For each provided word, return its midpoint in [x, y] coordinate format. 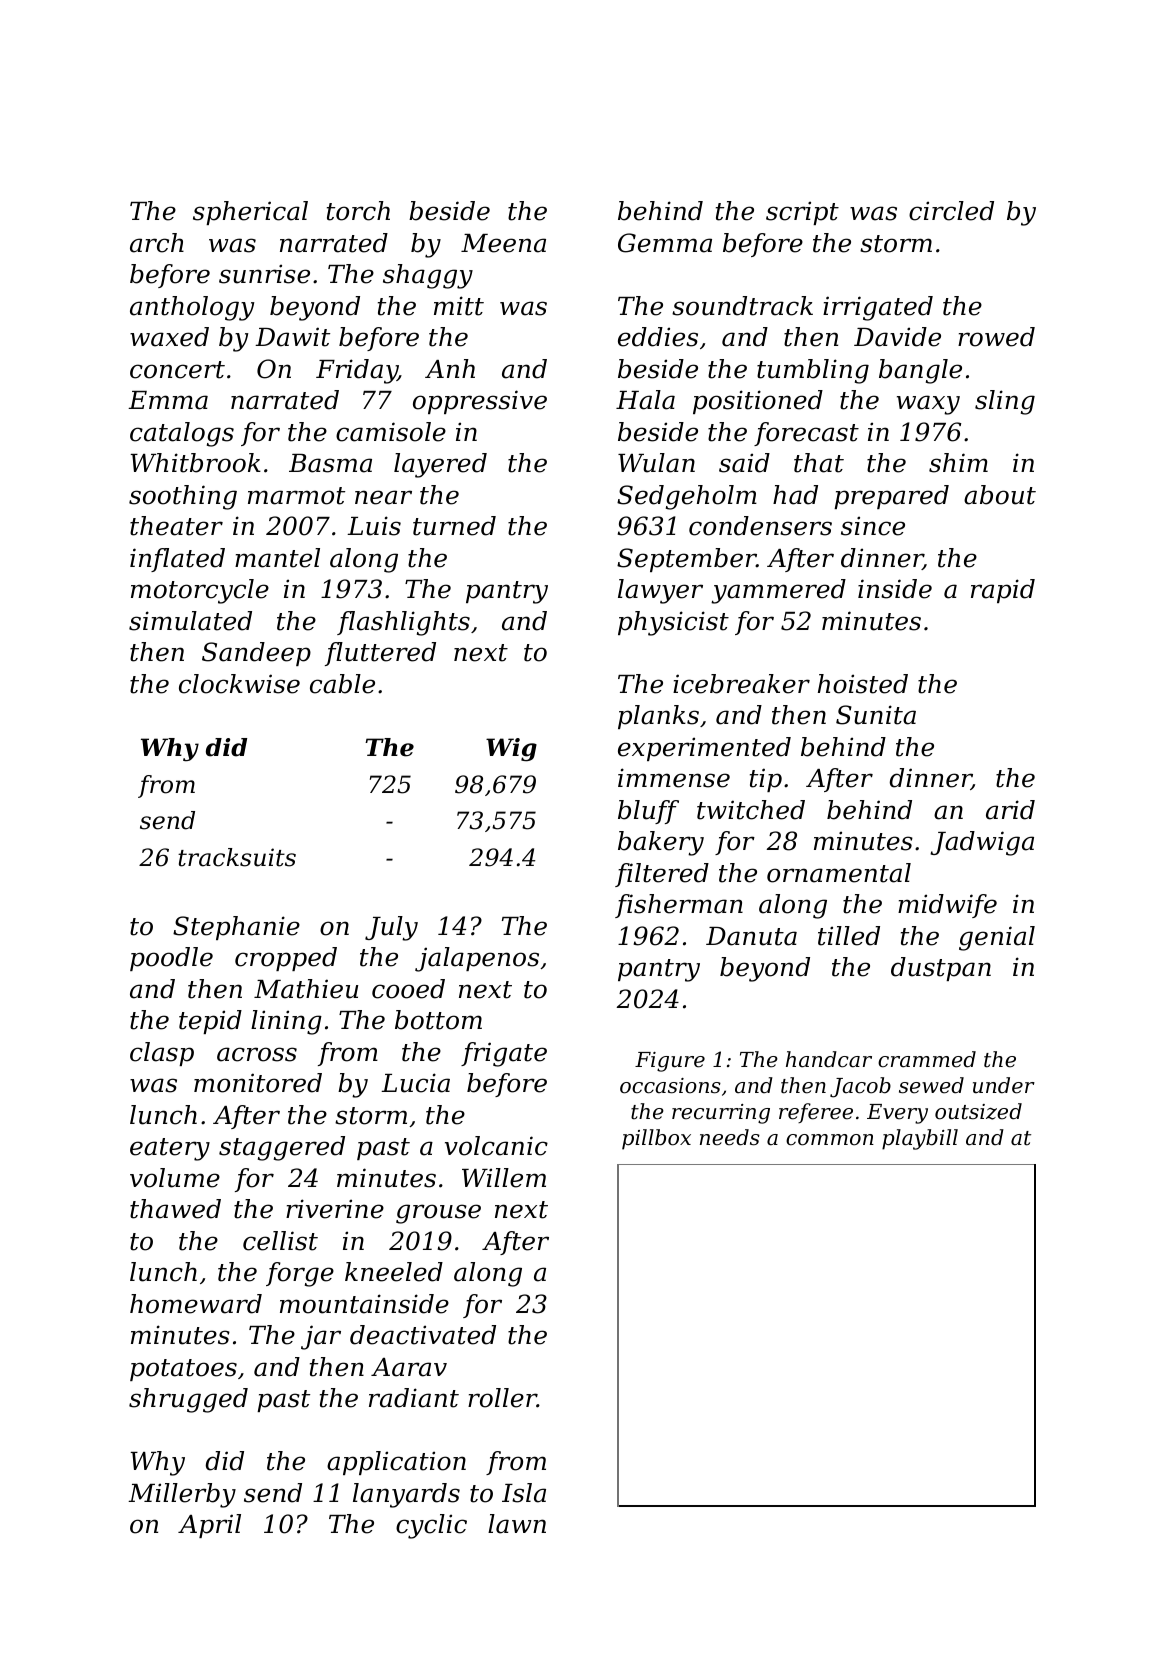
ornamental [839, 873]
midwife [947, 906]
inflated [177, 560]
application [396, 1463]
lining [286, 1022]
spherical [250, 213]
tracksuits [237, 857]
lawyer [660, 591]
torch [358, 211]
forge [300, 1274]
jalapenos [477, 959]
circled [951, 211]
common [830, 1140]
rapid [1003, 591]
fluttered [380, 654]
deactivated [423, 1335]
